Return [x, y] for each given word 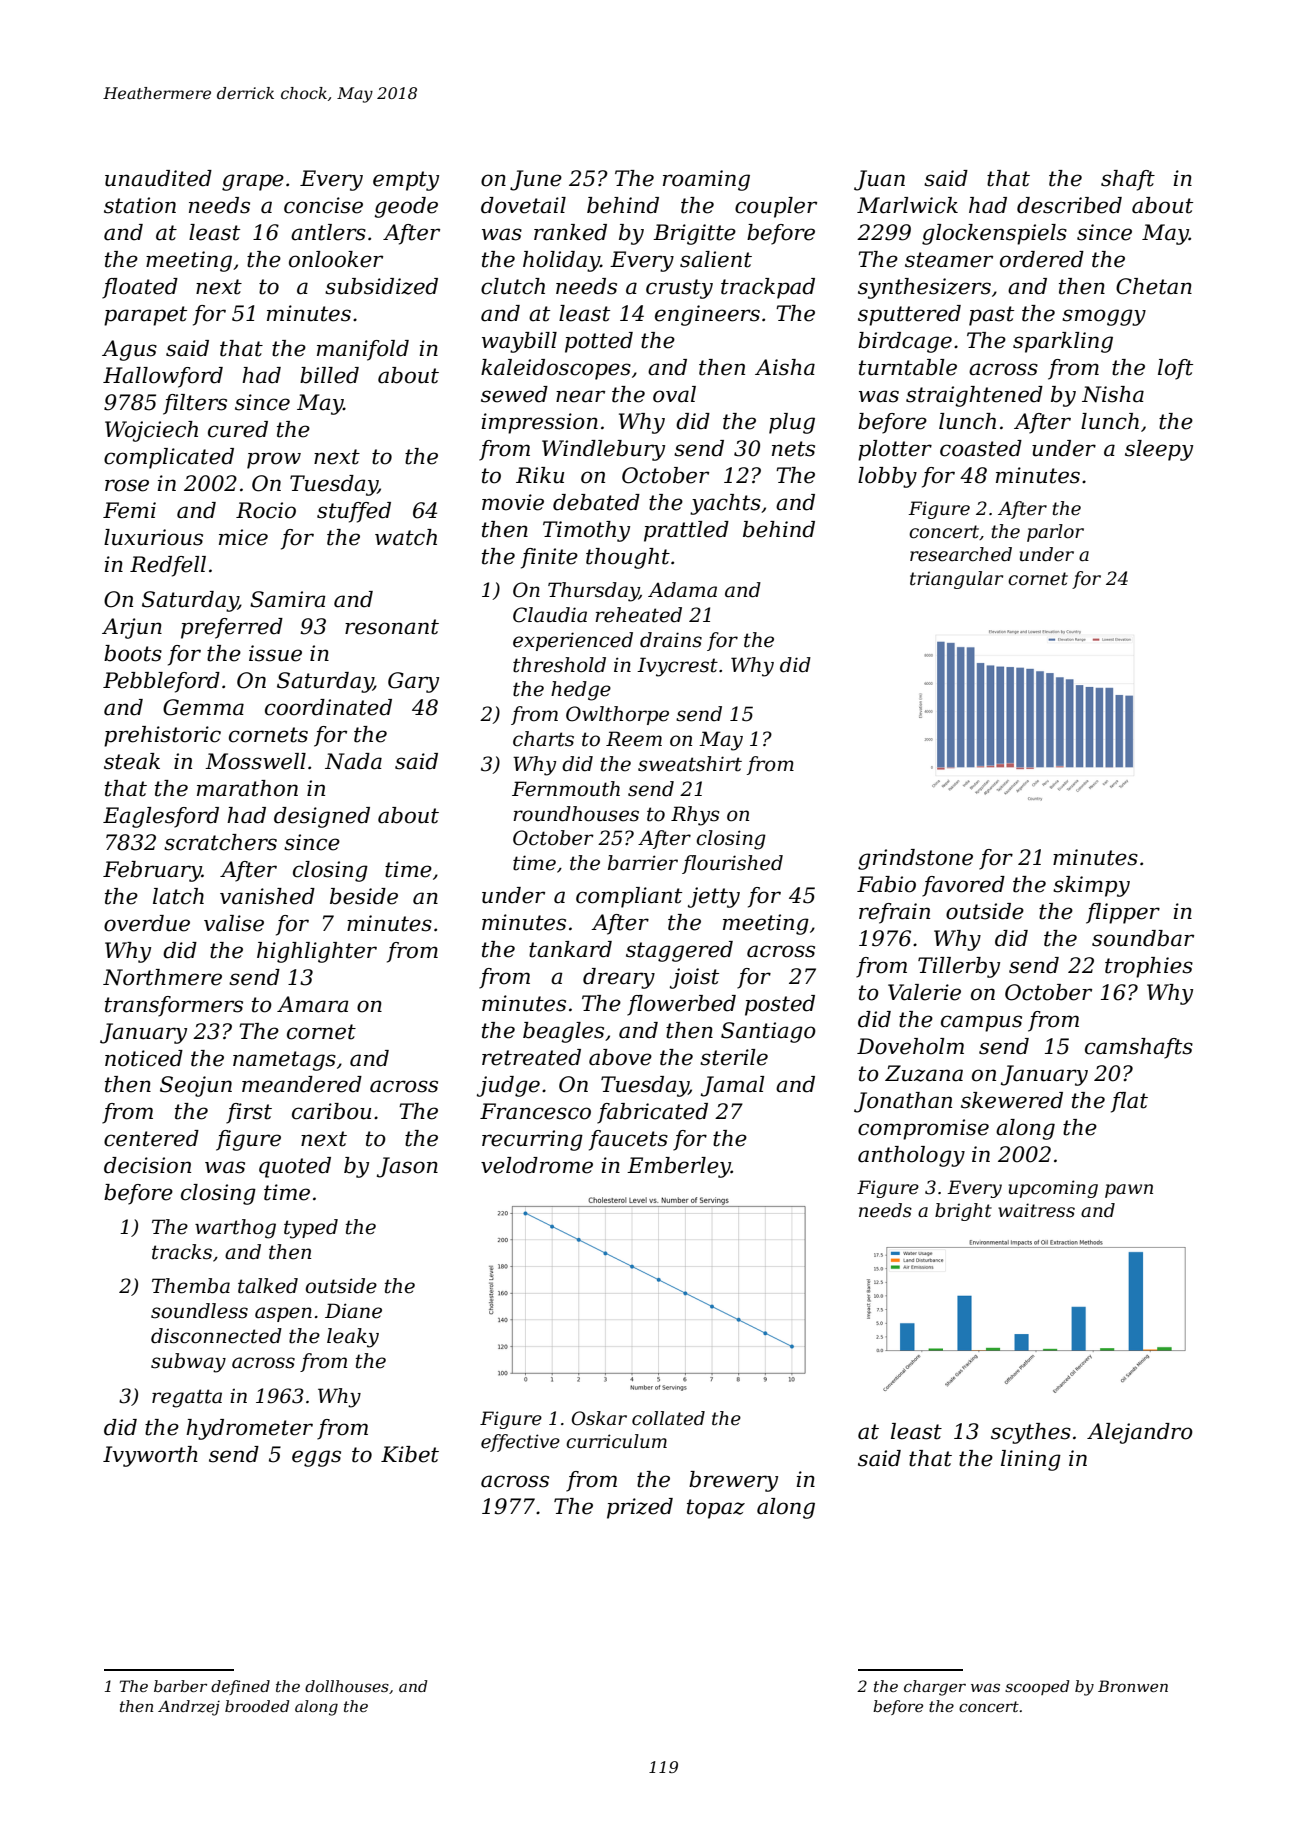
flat [1129, 1102]
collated [668, 1418]
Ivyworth [150, 1456]
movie [513, 502]
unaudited [158, 178]
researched [961, 554]
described [1069, 205]
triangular [956, 580]
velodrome [537, 1165]
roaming [706, 180]
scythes [1031, 1433]
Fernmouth [566, 789]
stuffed [354, 512]
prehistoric [162, 736]
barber [180, 1686]
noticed [144, 1058]
